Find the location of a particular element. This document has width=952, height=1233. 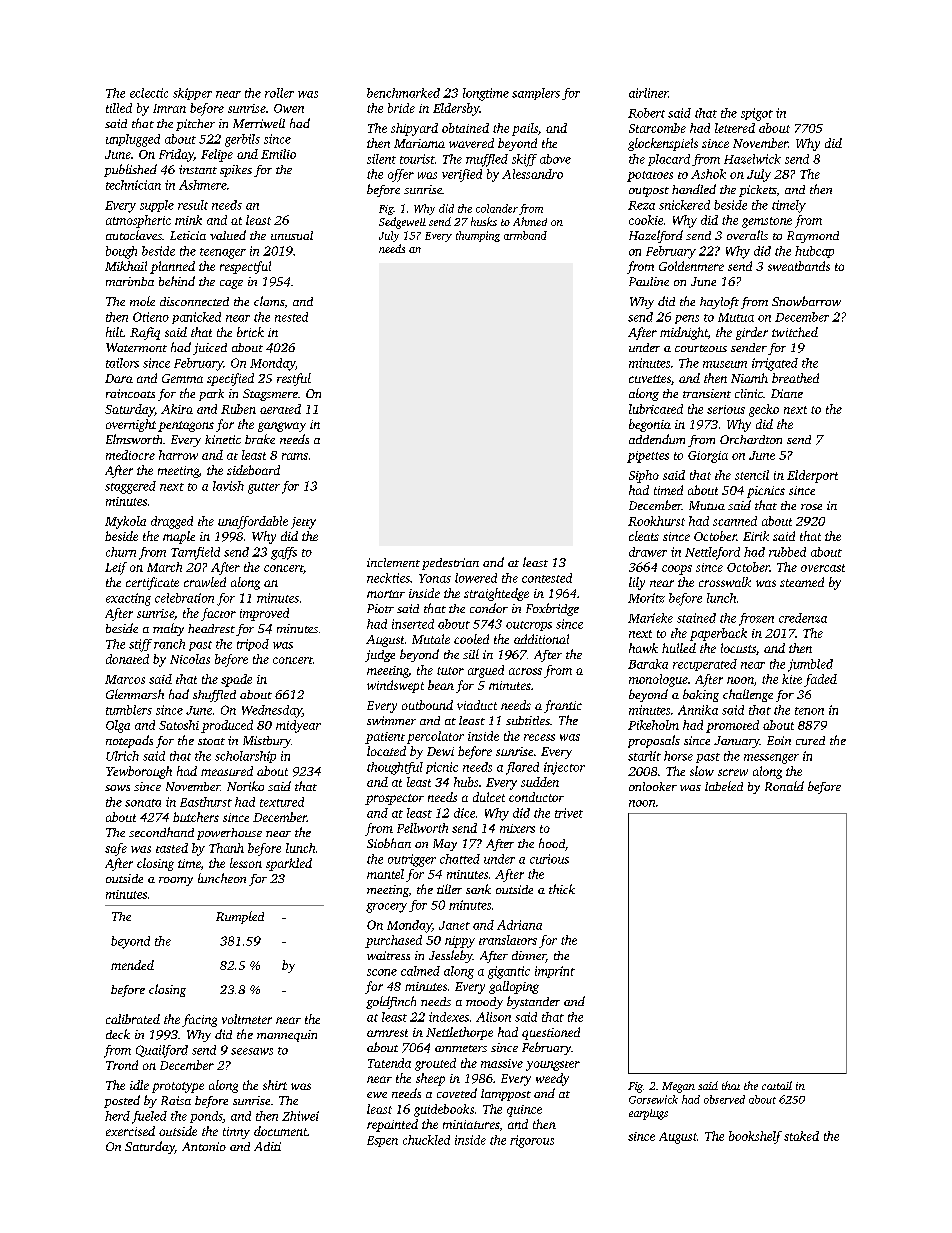

safe is located at coordinates (116, 849).
